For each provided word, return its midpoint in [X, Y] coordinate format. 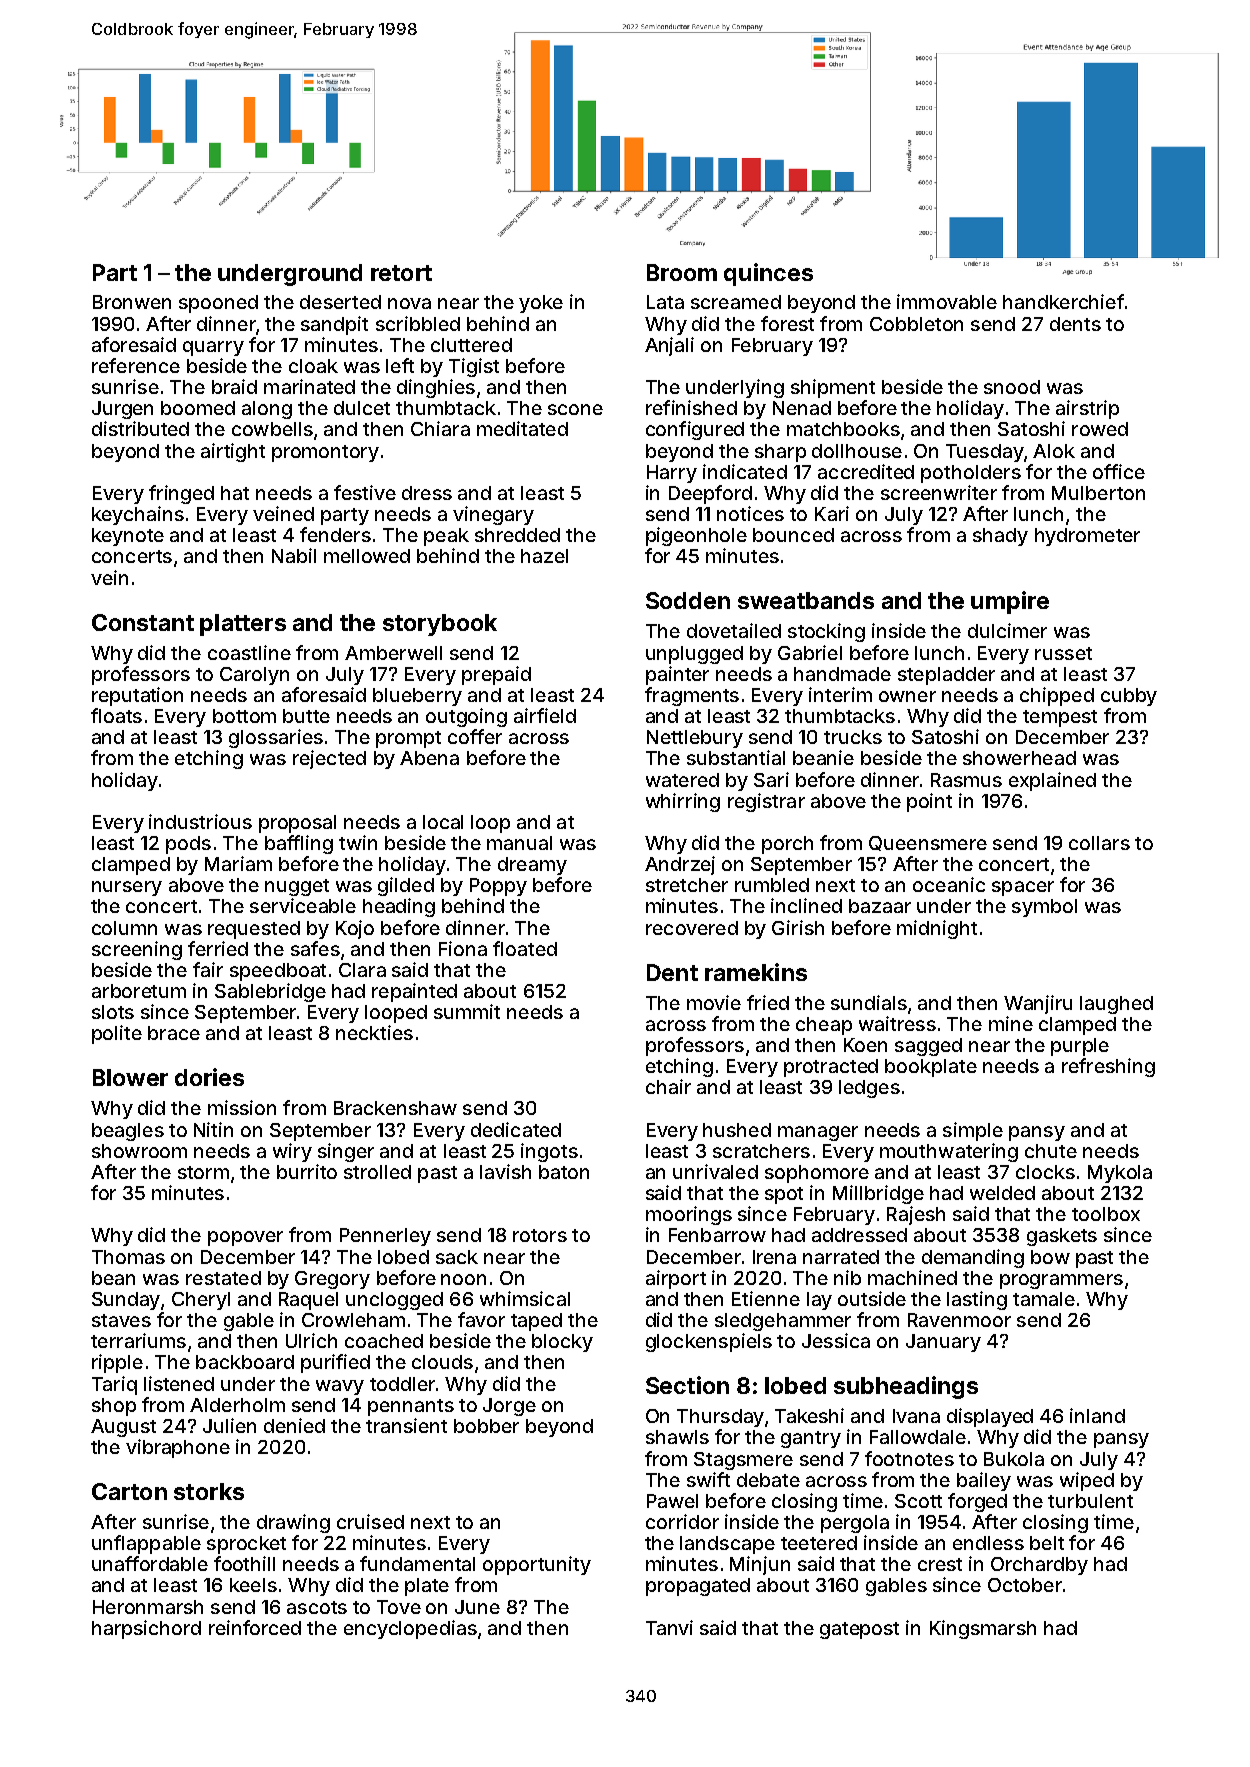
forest [787, 323]
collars [1099, 843]
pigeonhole [696, 536]
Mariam [238, 863]
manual [519, 843]
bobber [486, 1426]
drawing [293, 1523]
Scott [918, 1501]
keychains [138, 515]
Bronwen [132, 302]
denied [294, 1425]
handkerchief [1063, 301]
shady [1000, 537]
